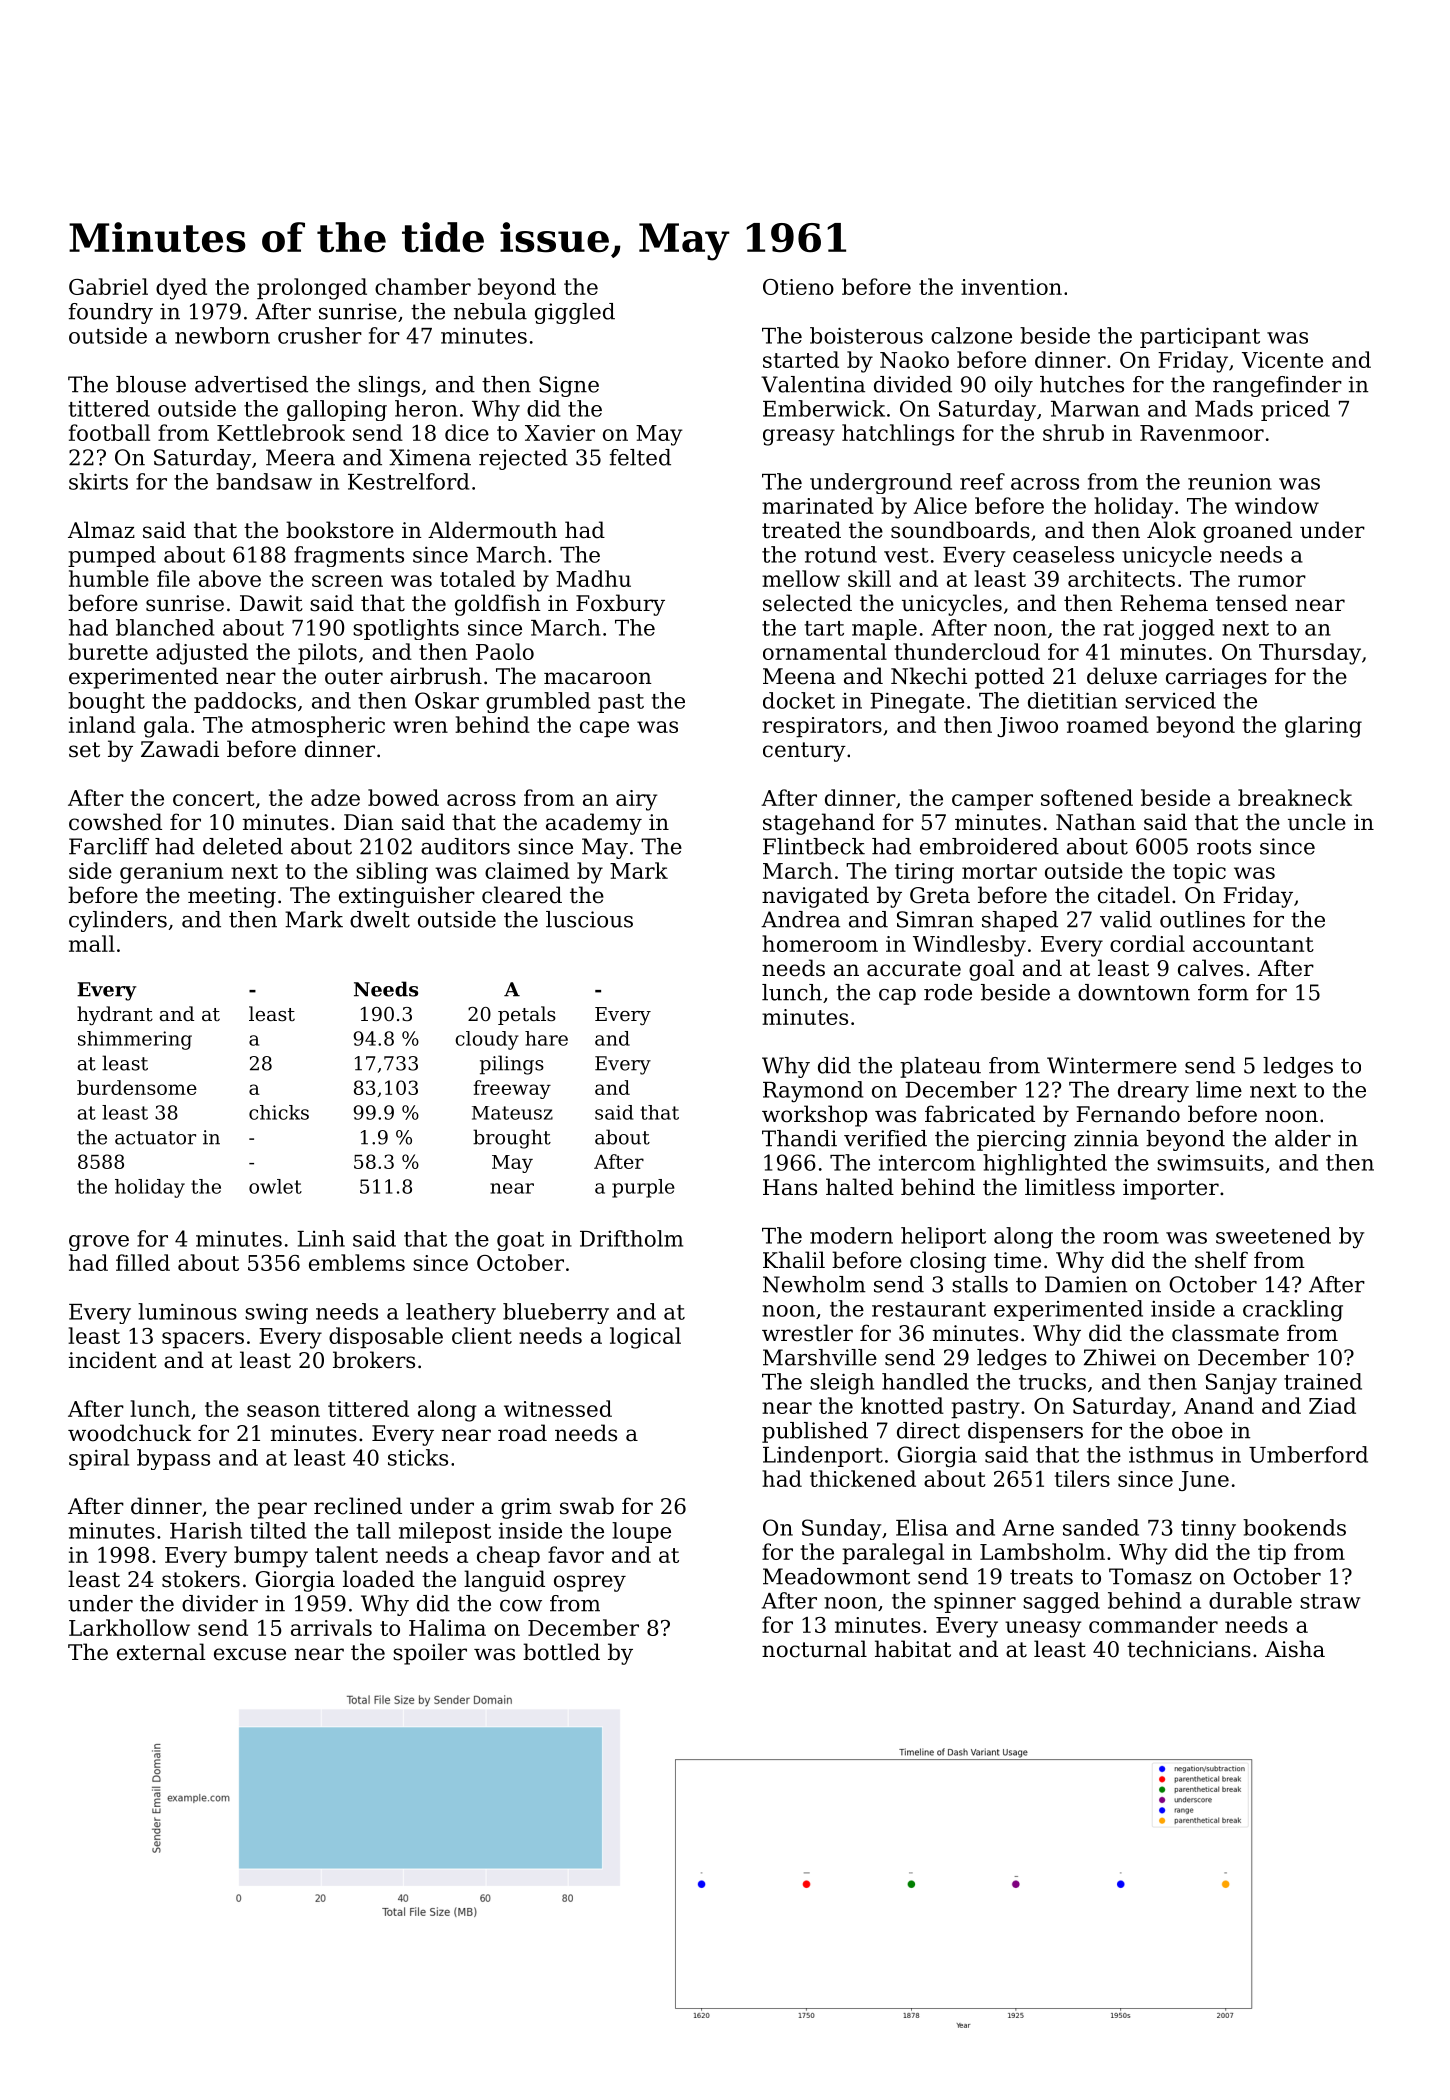 The height and width of the screenshot is (2100, 1450). I want to click on excuse, so click(250, 1654).
